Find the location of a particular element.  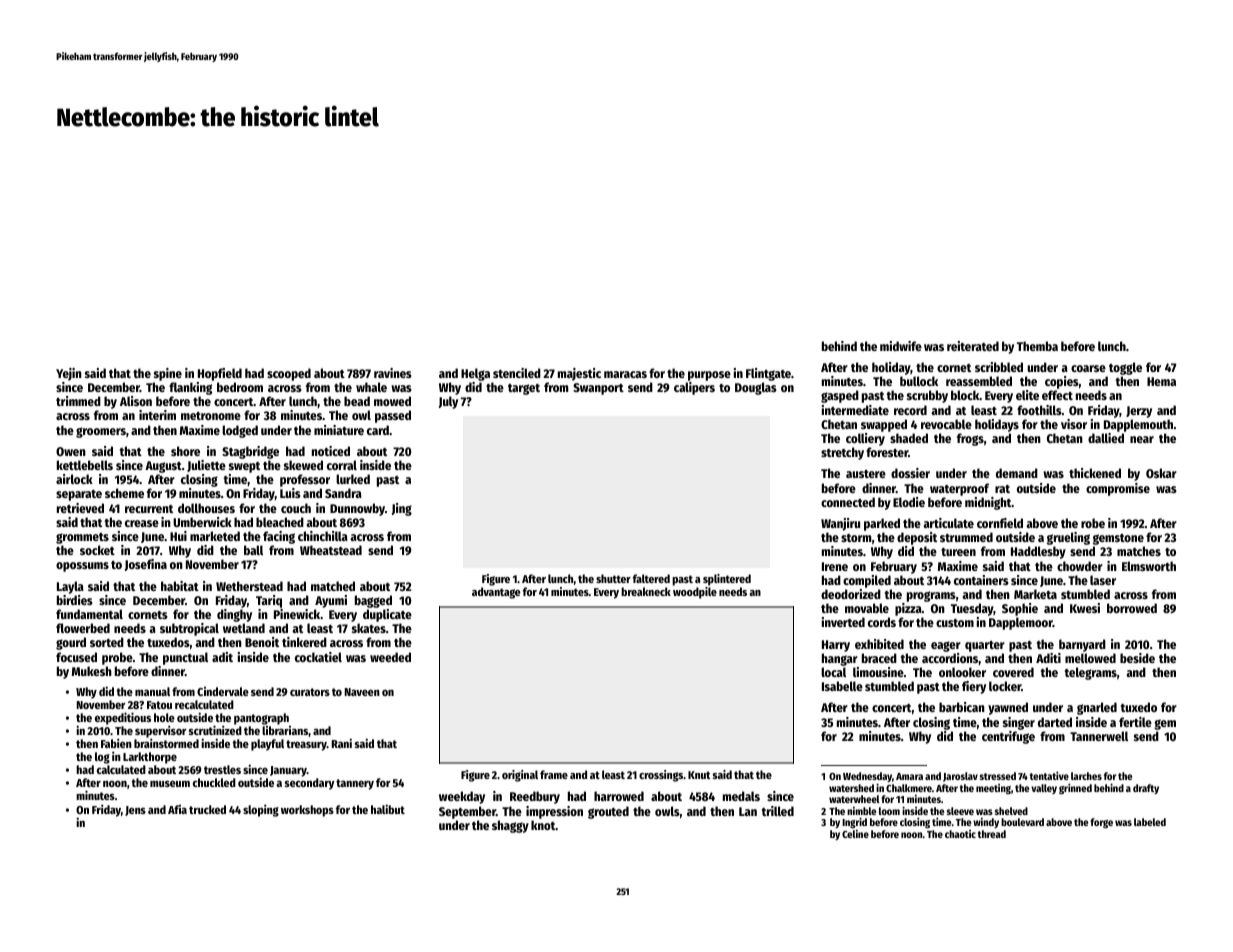

Jens is located at coordinates (135, 811).
